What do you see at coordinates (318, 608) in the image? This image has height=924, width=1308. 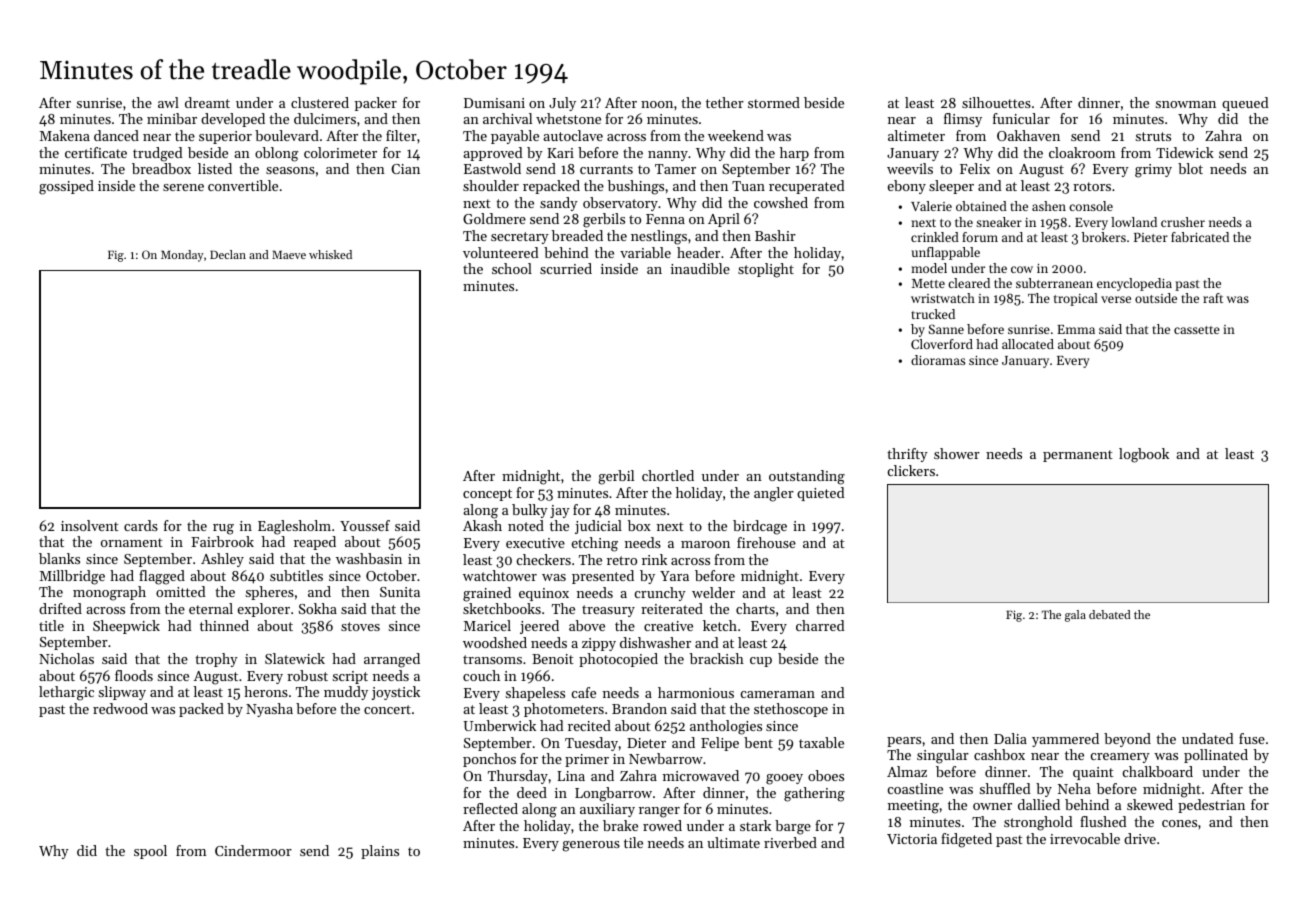 I see `Sokha` at bounding box center [318, 608].
